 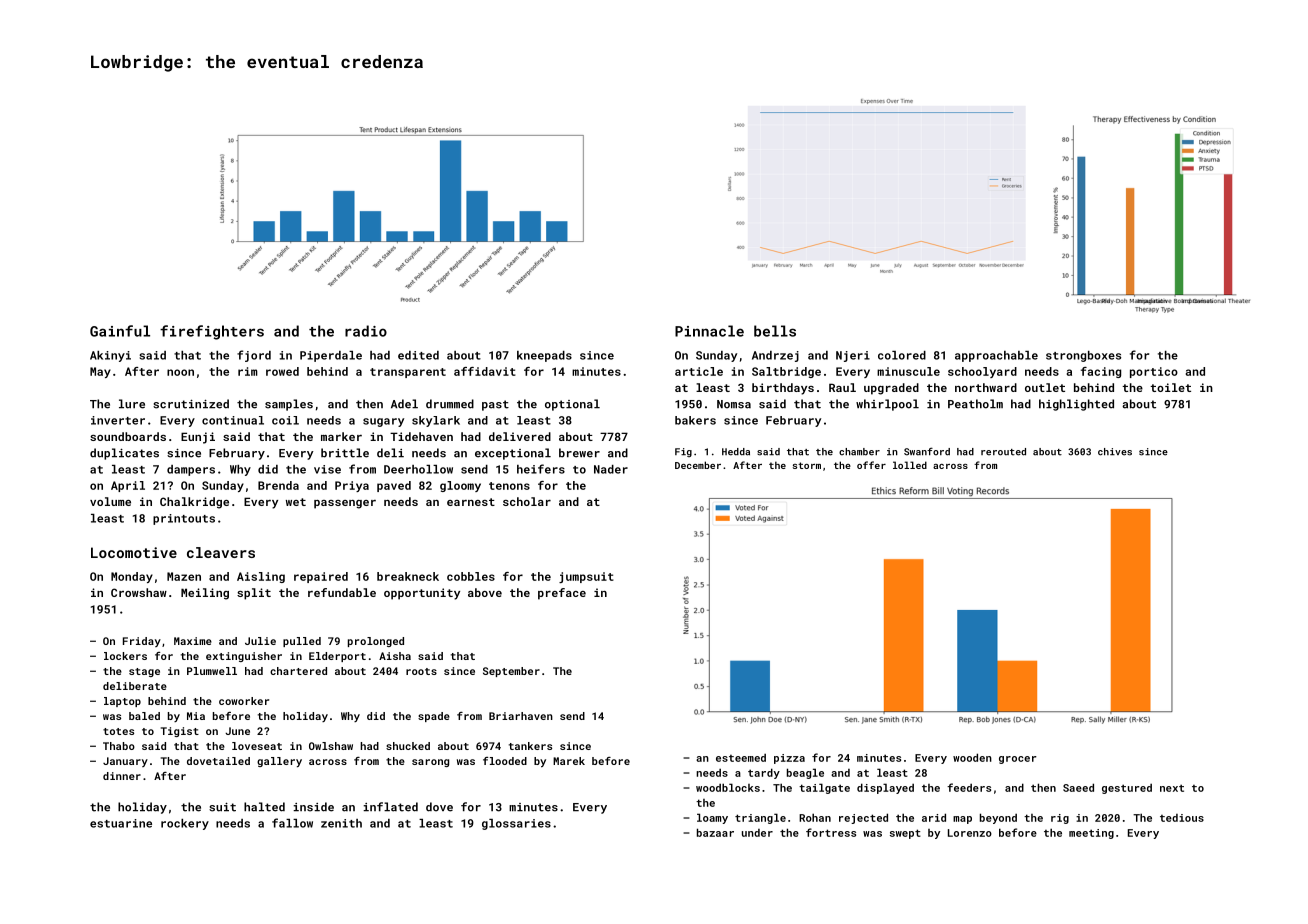 I want to click on Pinnacle, so click(x=709, y=331).
